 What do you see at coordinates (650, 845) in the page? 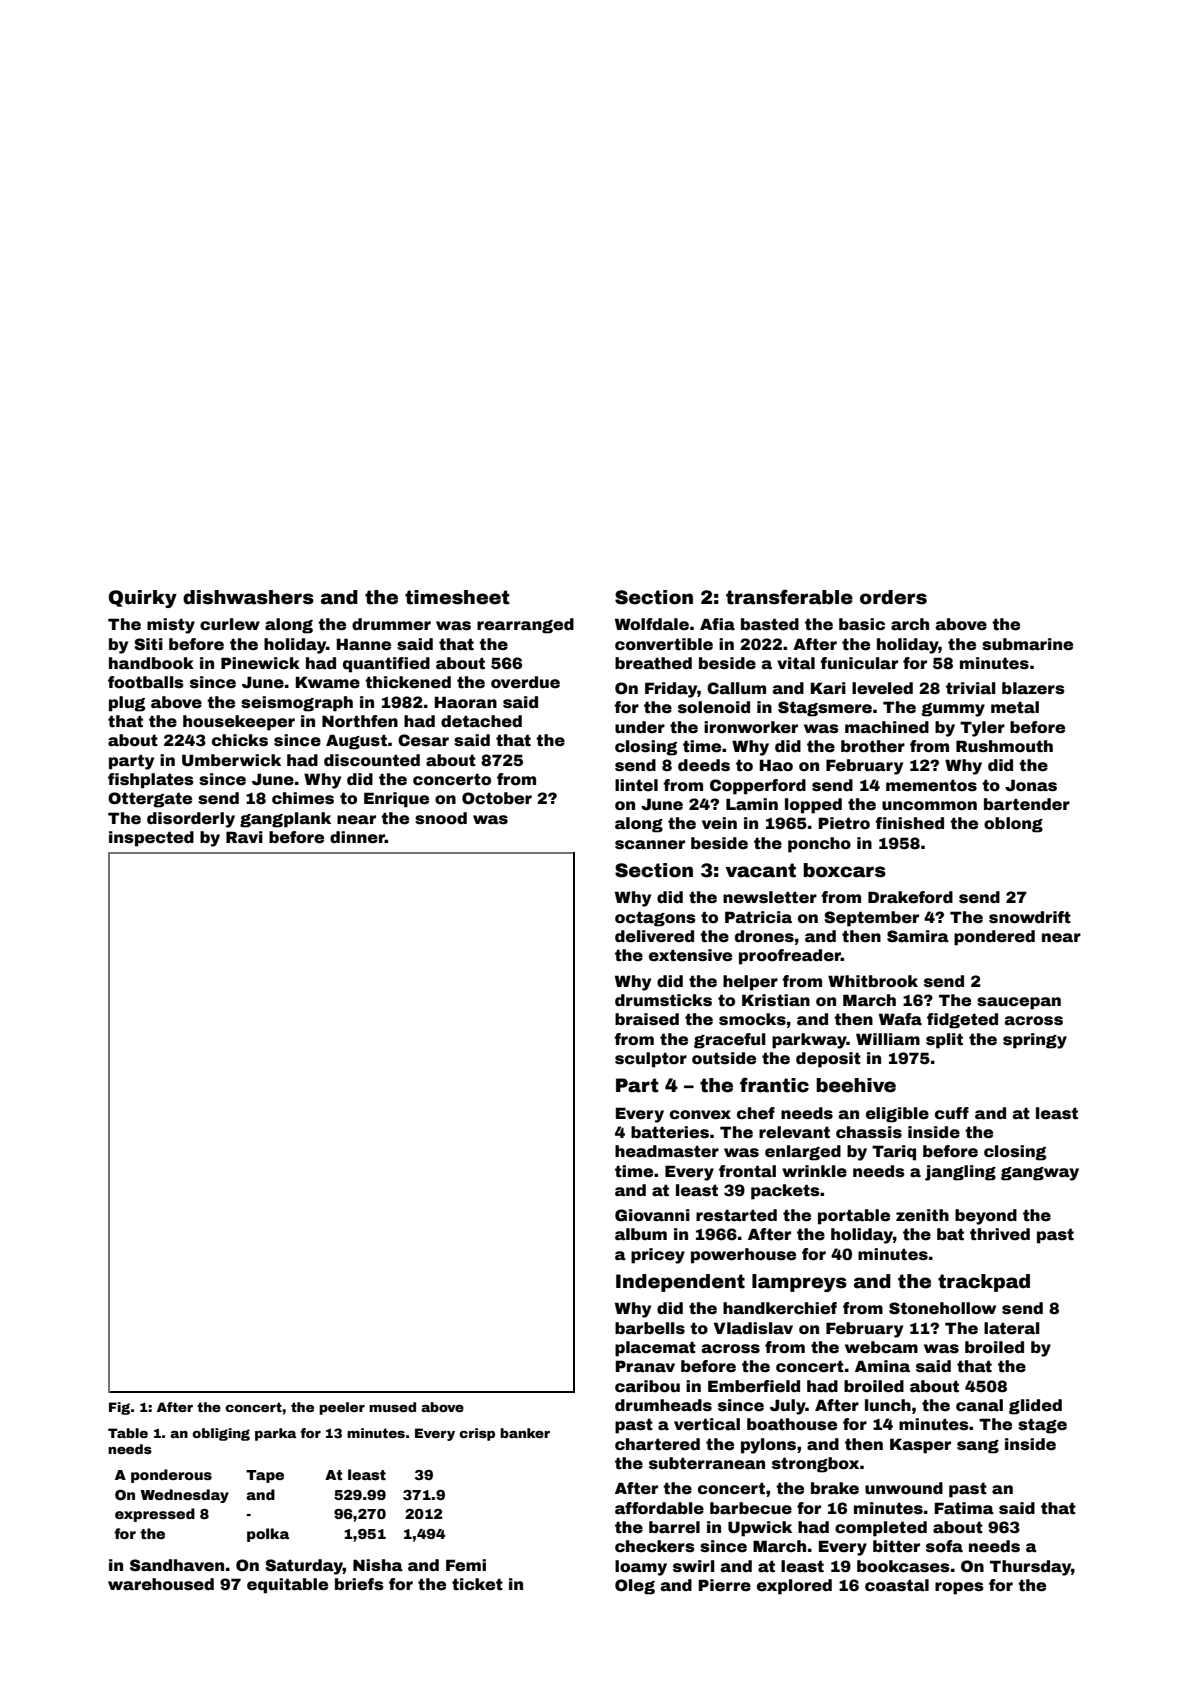
I see `scanner` at bounding box center [650, 845].
